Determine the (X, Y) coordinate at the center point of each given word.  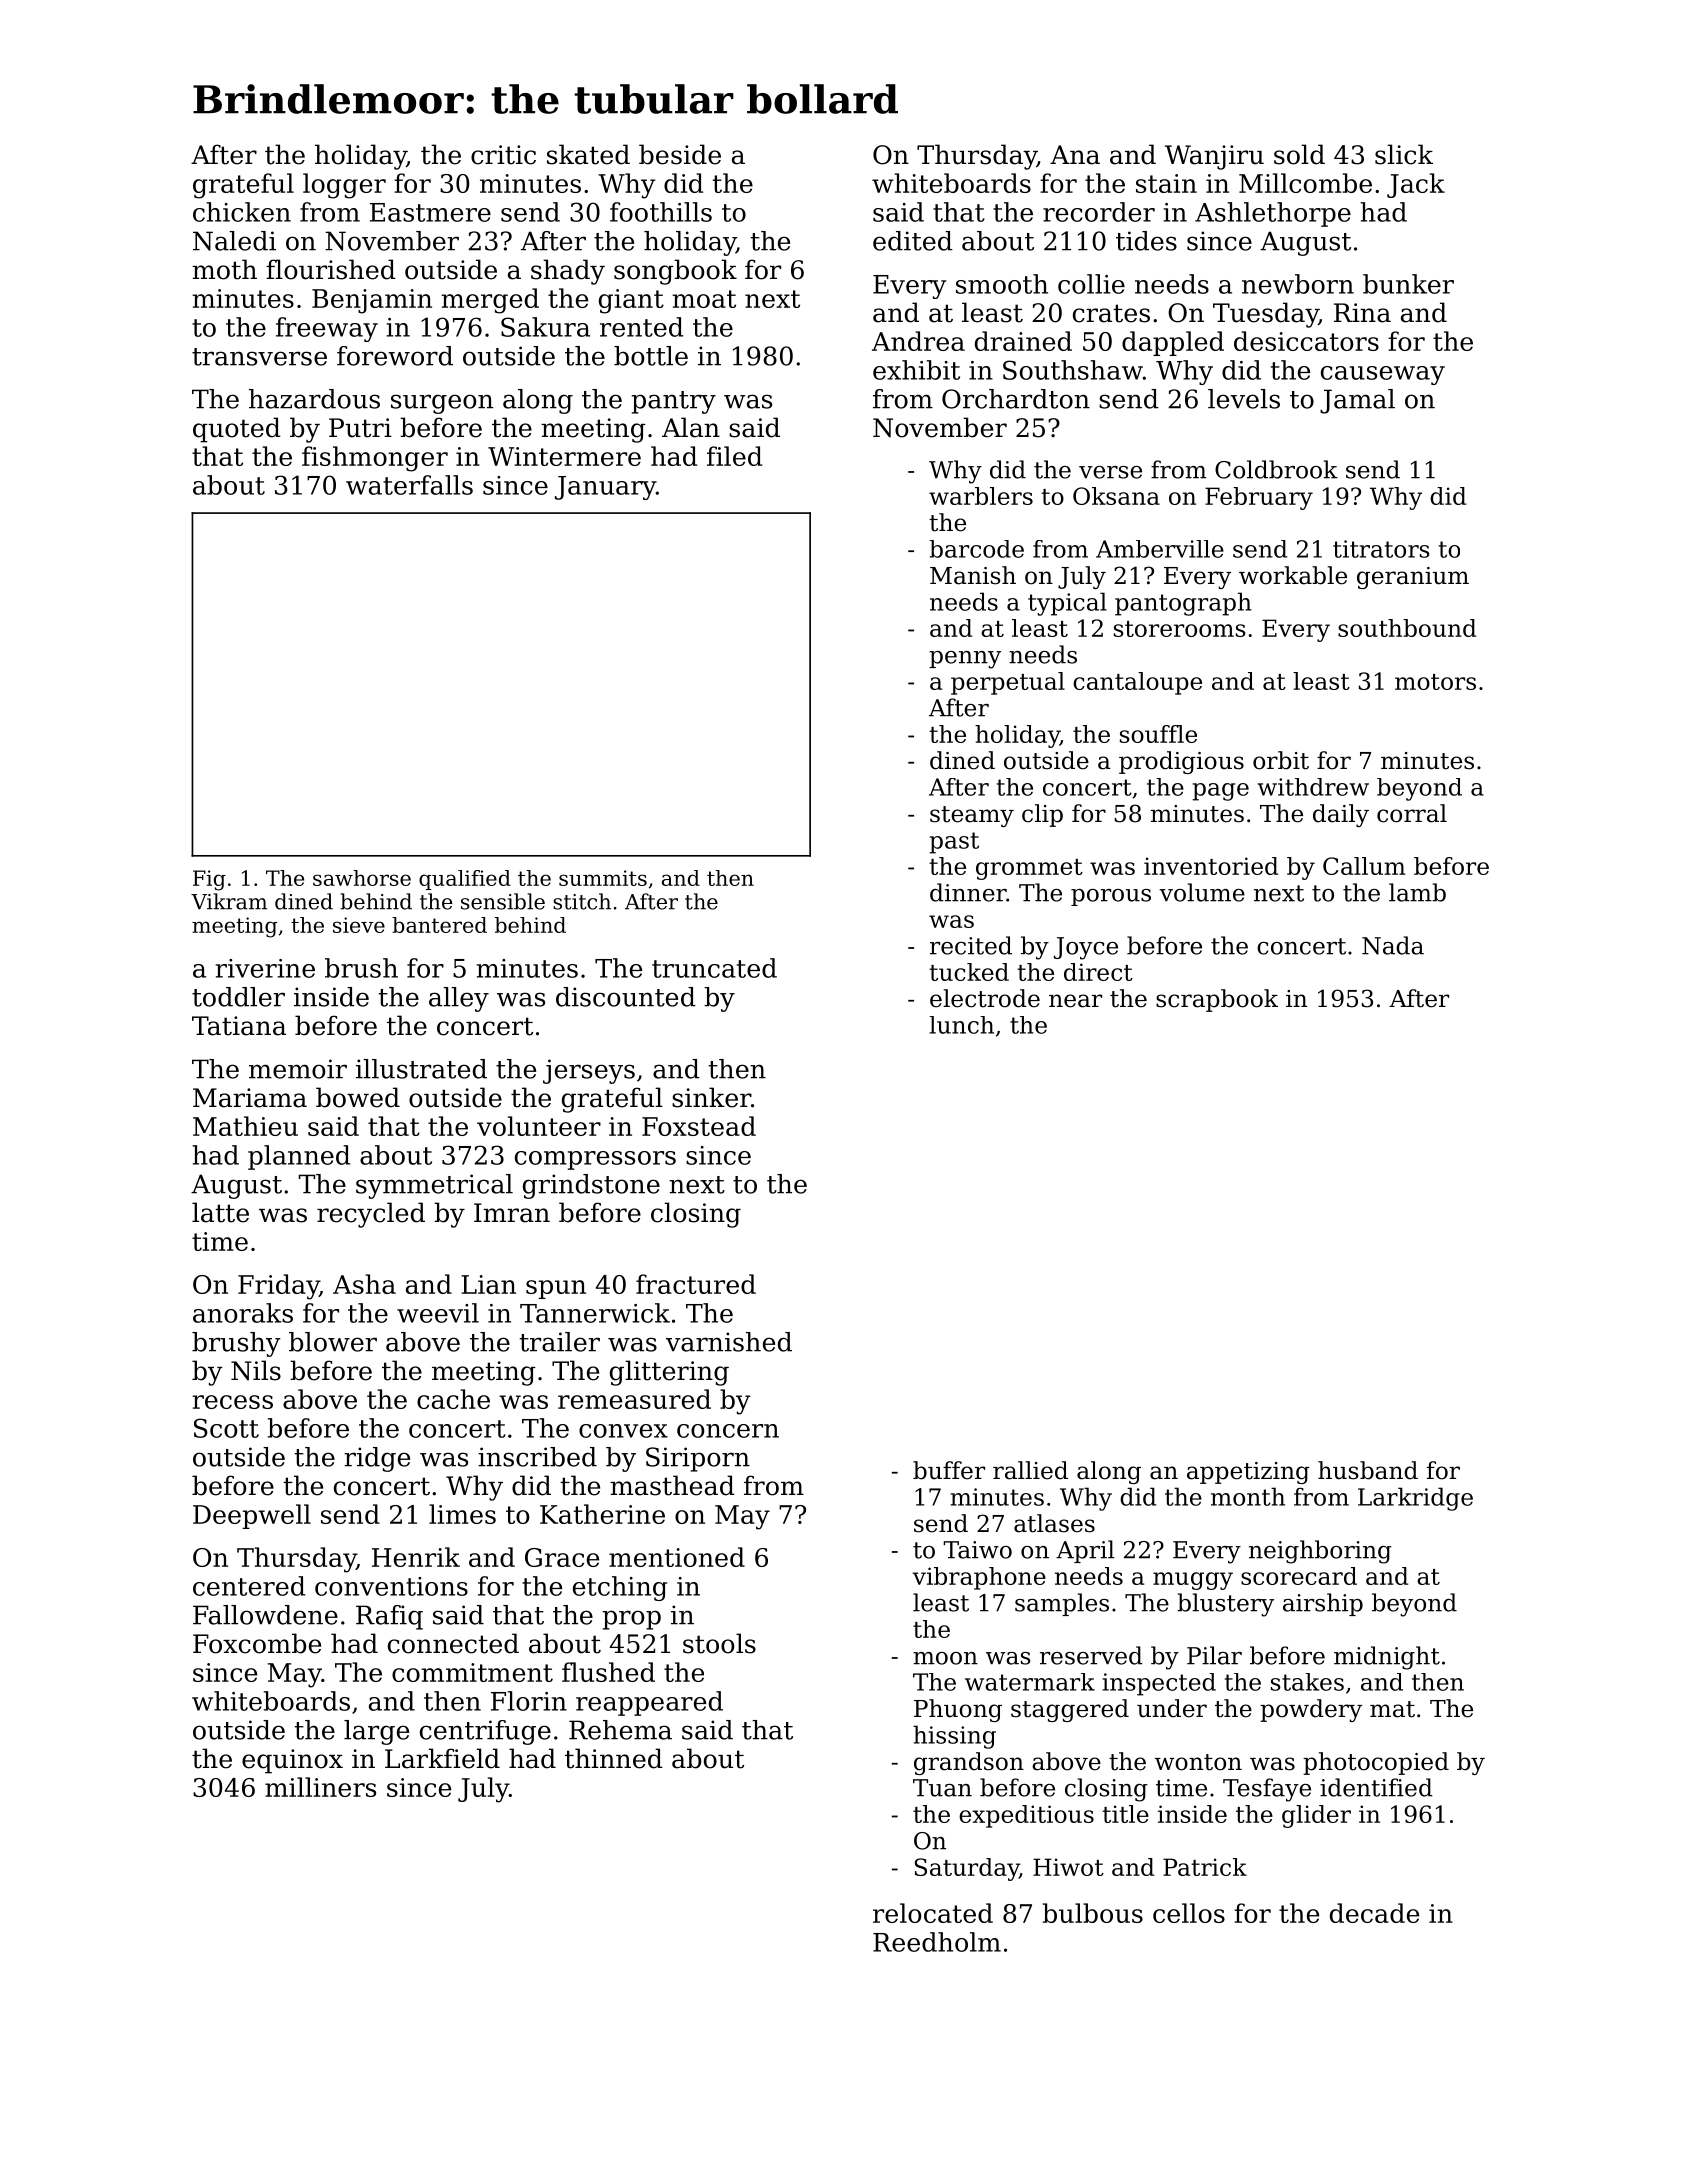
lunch (961, 1025)
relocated (933, 1913)
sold (1299, 154)
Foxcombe (257, 1643)
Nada (1393, 945)
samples (1062, 1604)
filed (734, 456)
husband (1368, 1470)
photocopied (1376, 1763)
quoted (237, 430)
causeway (1383, 375)
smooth (1002, 284)
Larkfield (442, 1758)
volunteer (539, 1126)
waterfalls (409, 485)
